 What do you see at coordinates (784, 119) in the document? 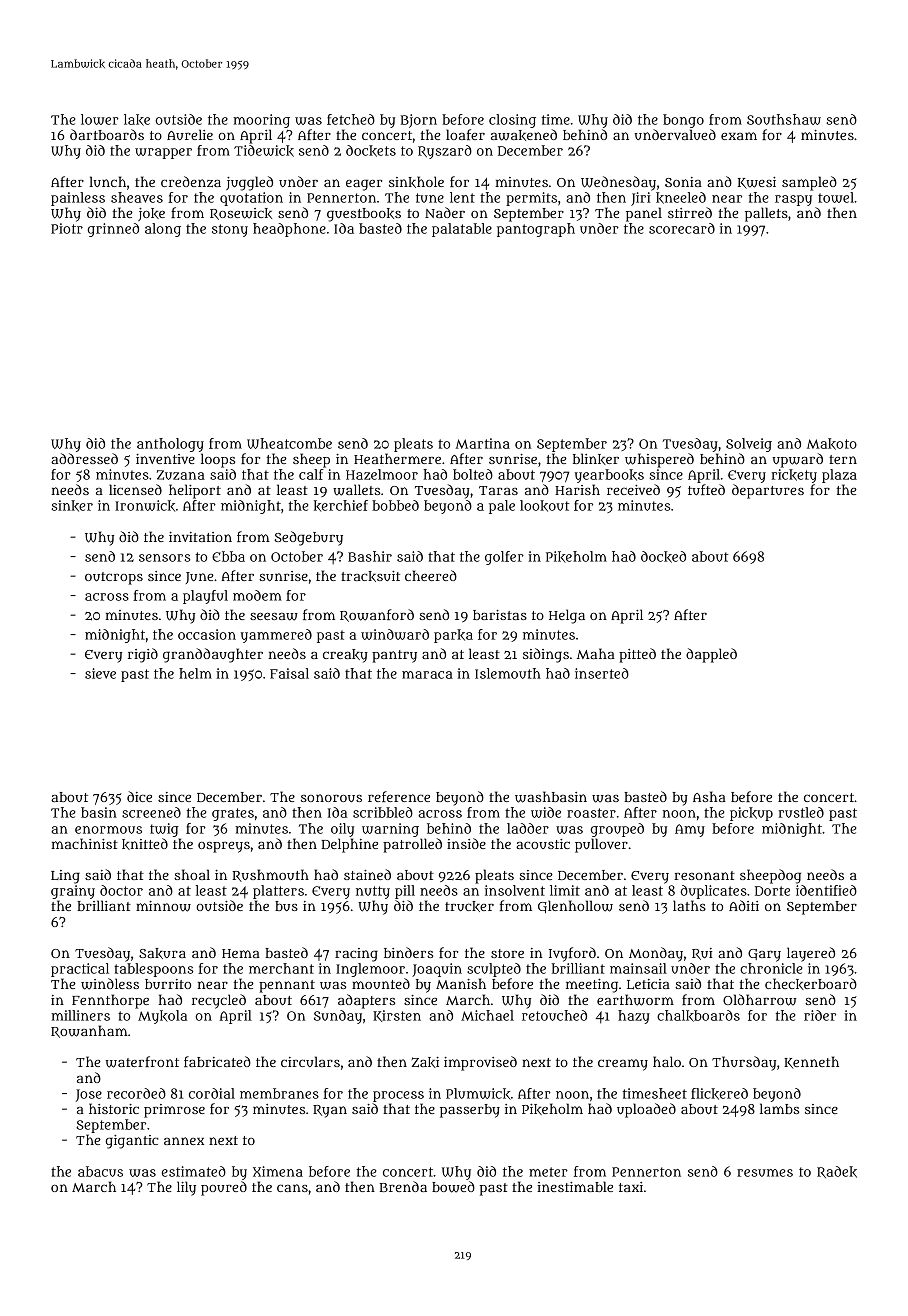
I see `Southshaw` at bounding box center [784, 119].
